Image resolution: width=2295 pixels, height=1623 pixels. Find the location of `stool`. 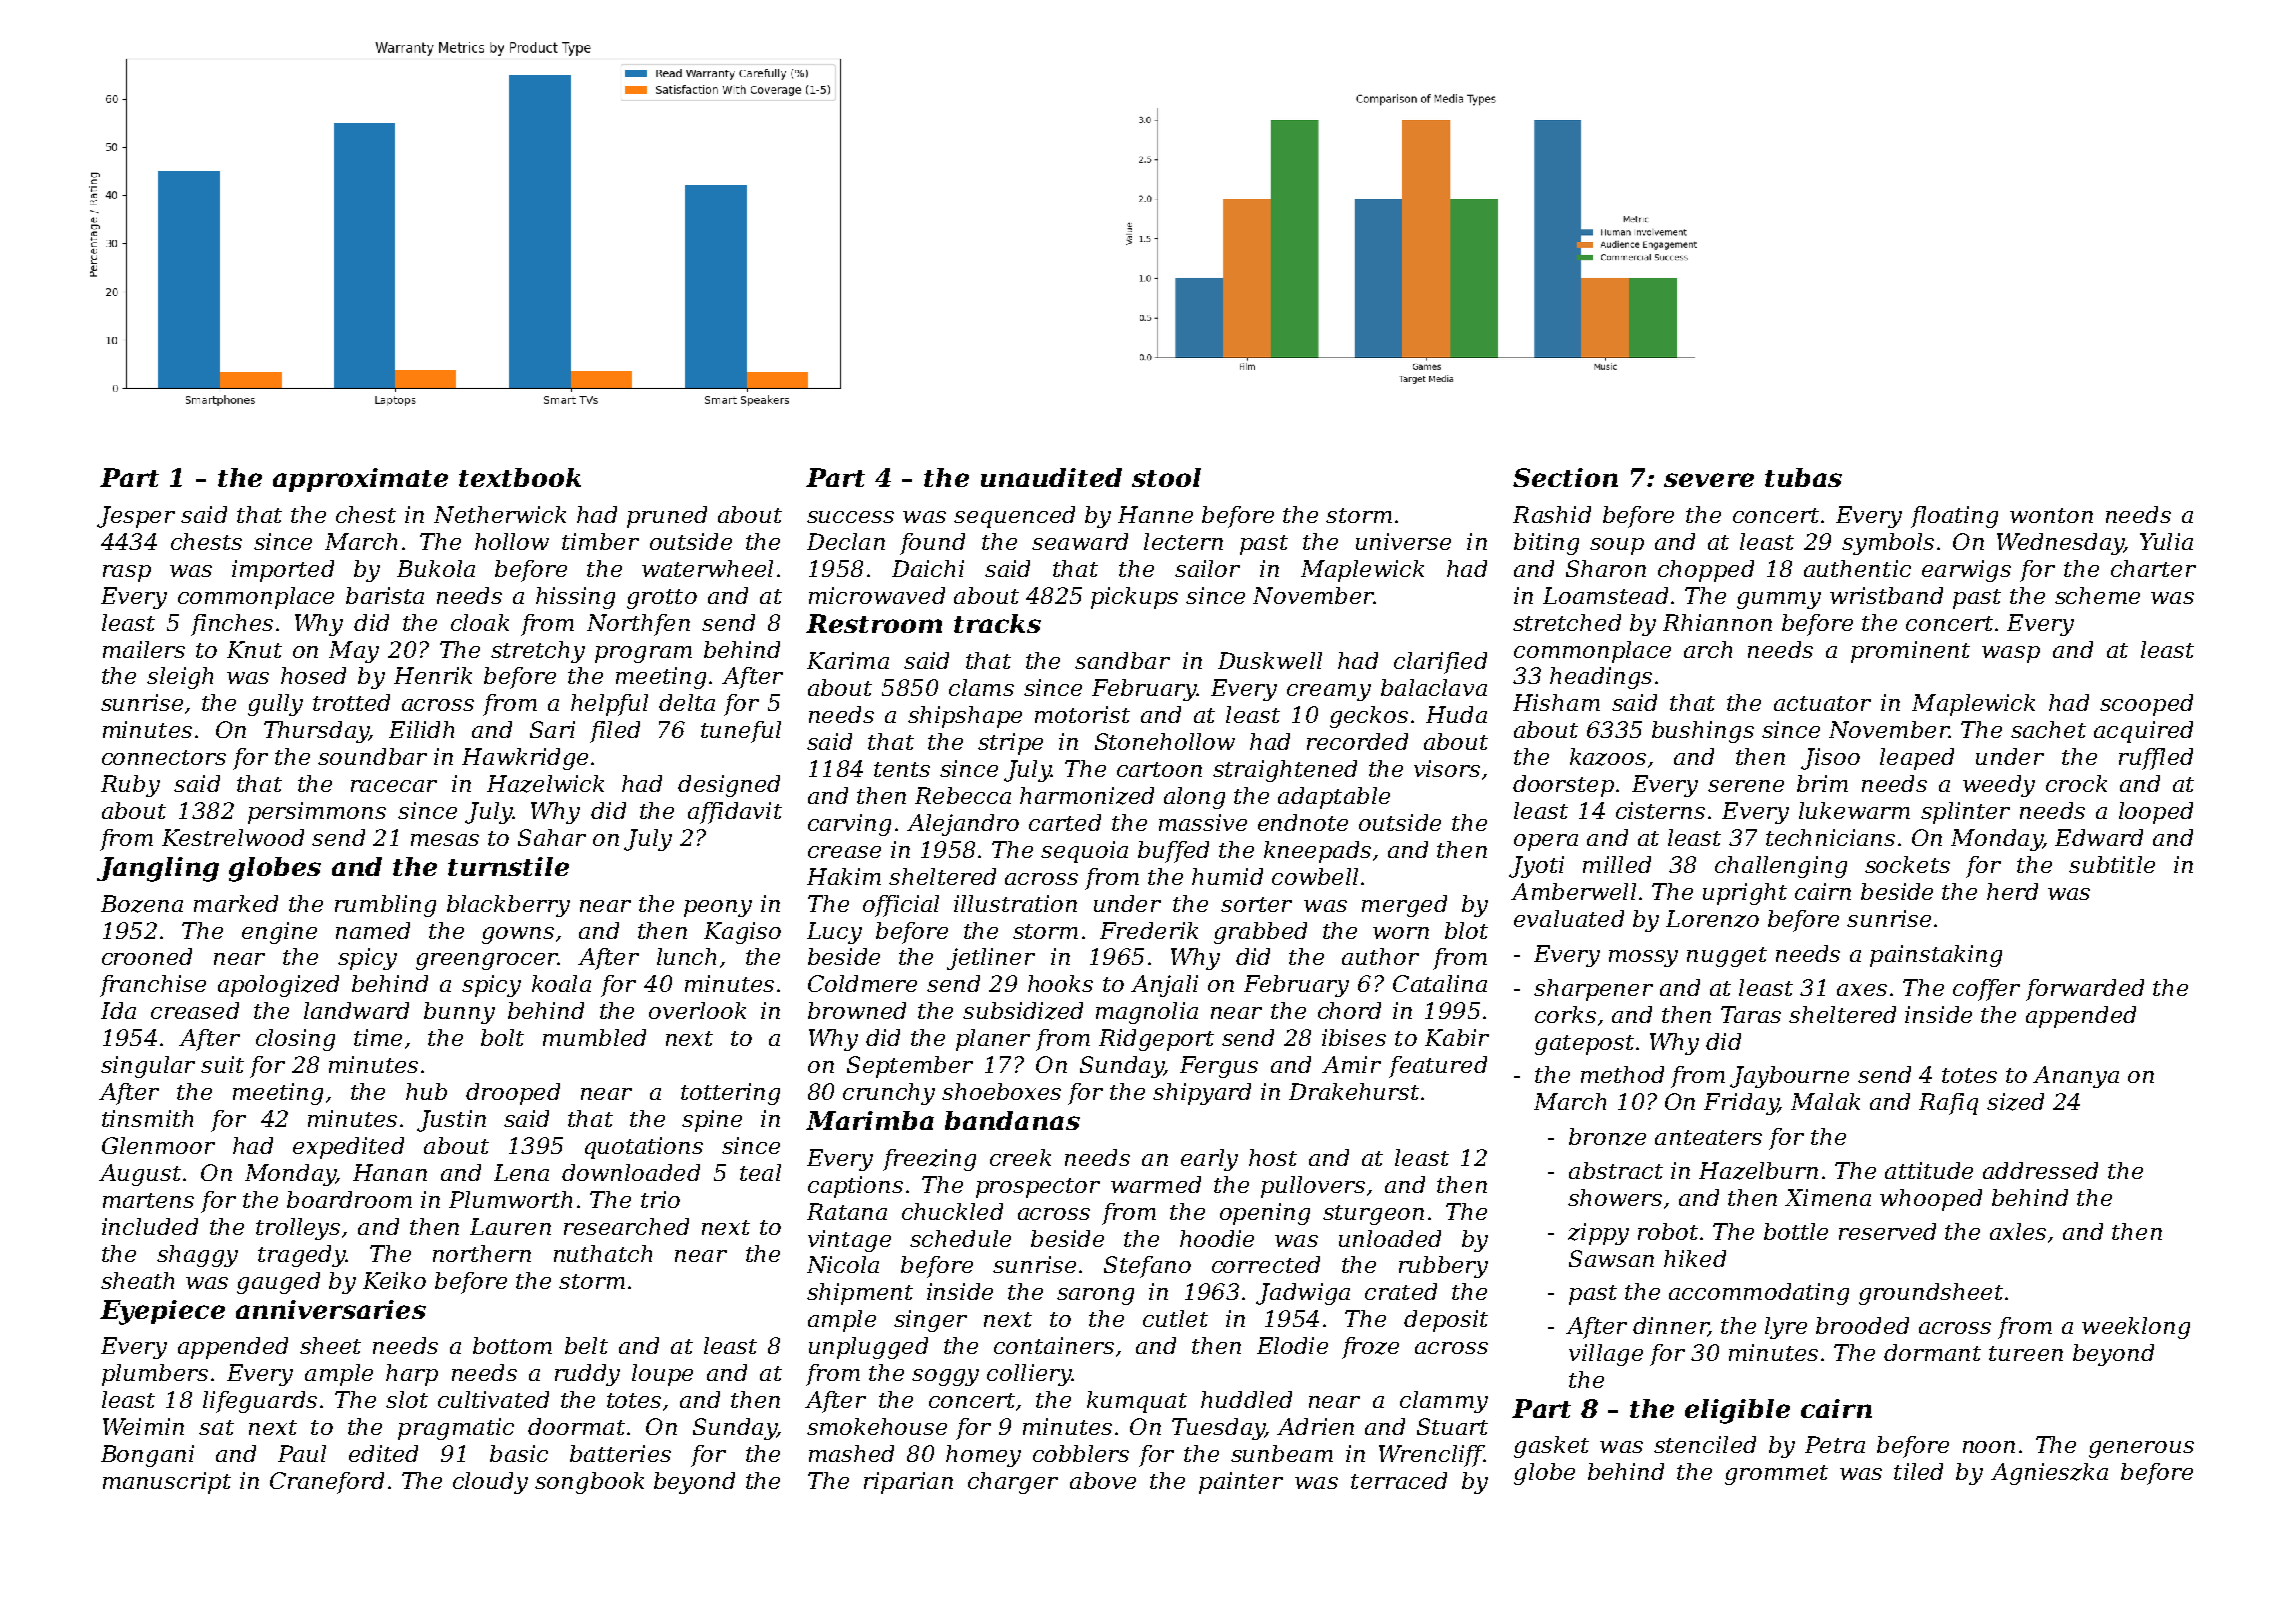

stool is located at coordinates (1166, 477).
